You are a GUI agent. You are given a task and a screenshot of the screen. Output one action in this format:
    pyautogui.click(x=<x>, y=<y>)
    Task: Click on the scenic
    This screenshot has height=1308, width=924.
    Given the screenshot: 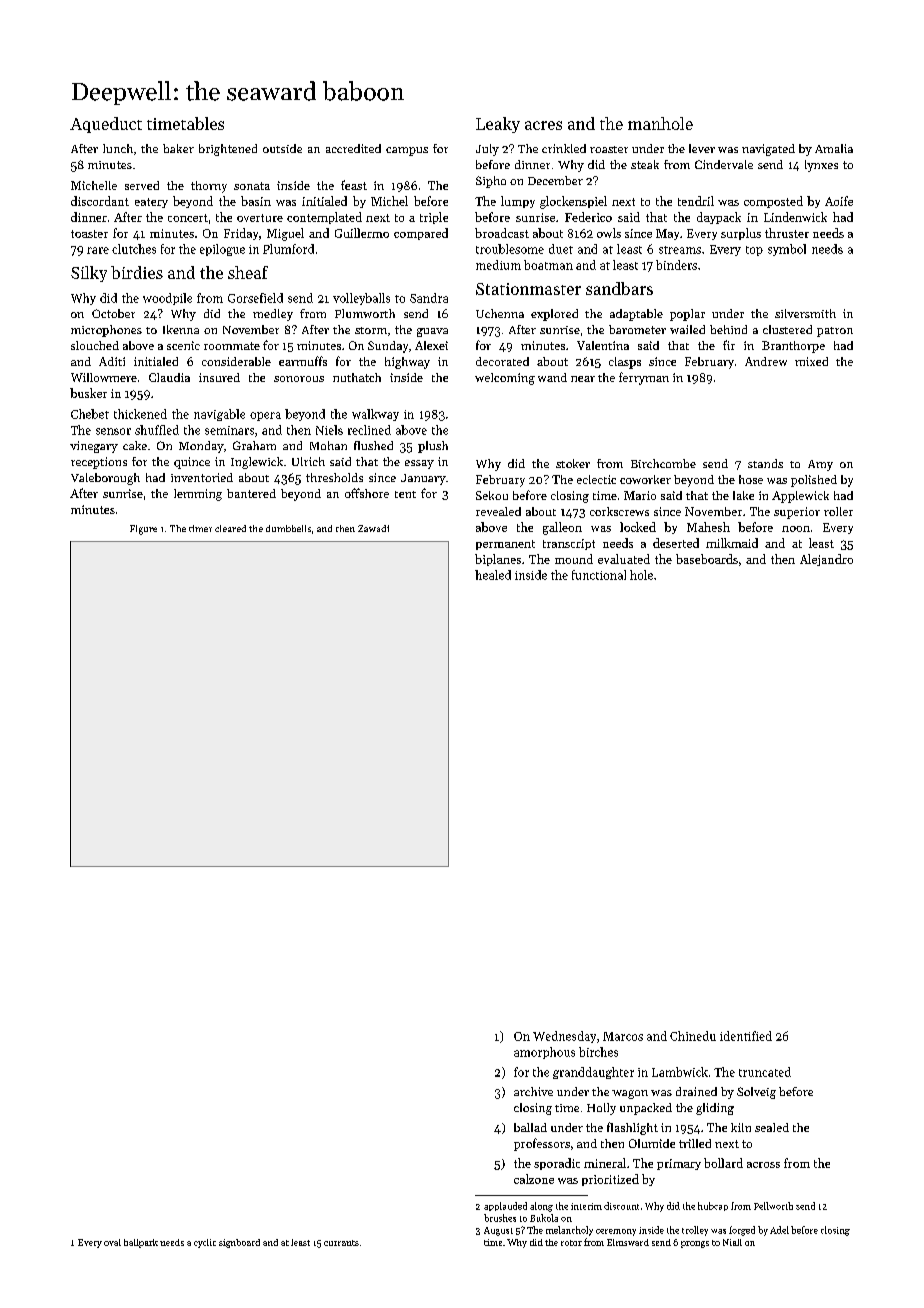 What is the action you would take?
    pyautogui.click(x=183, y=345)
